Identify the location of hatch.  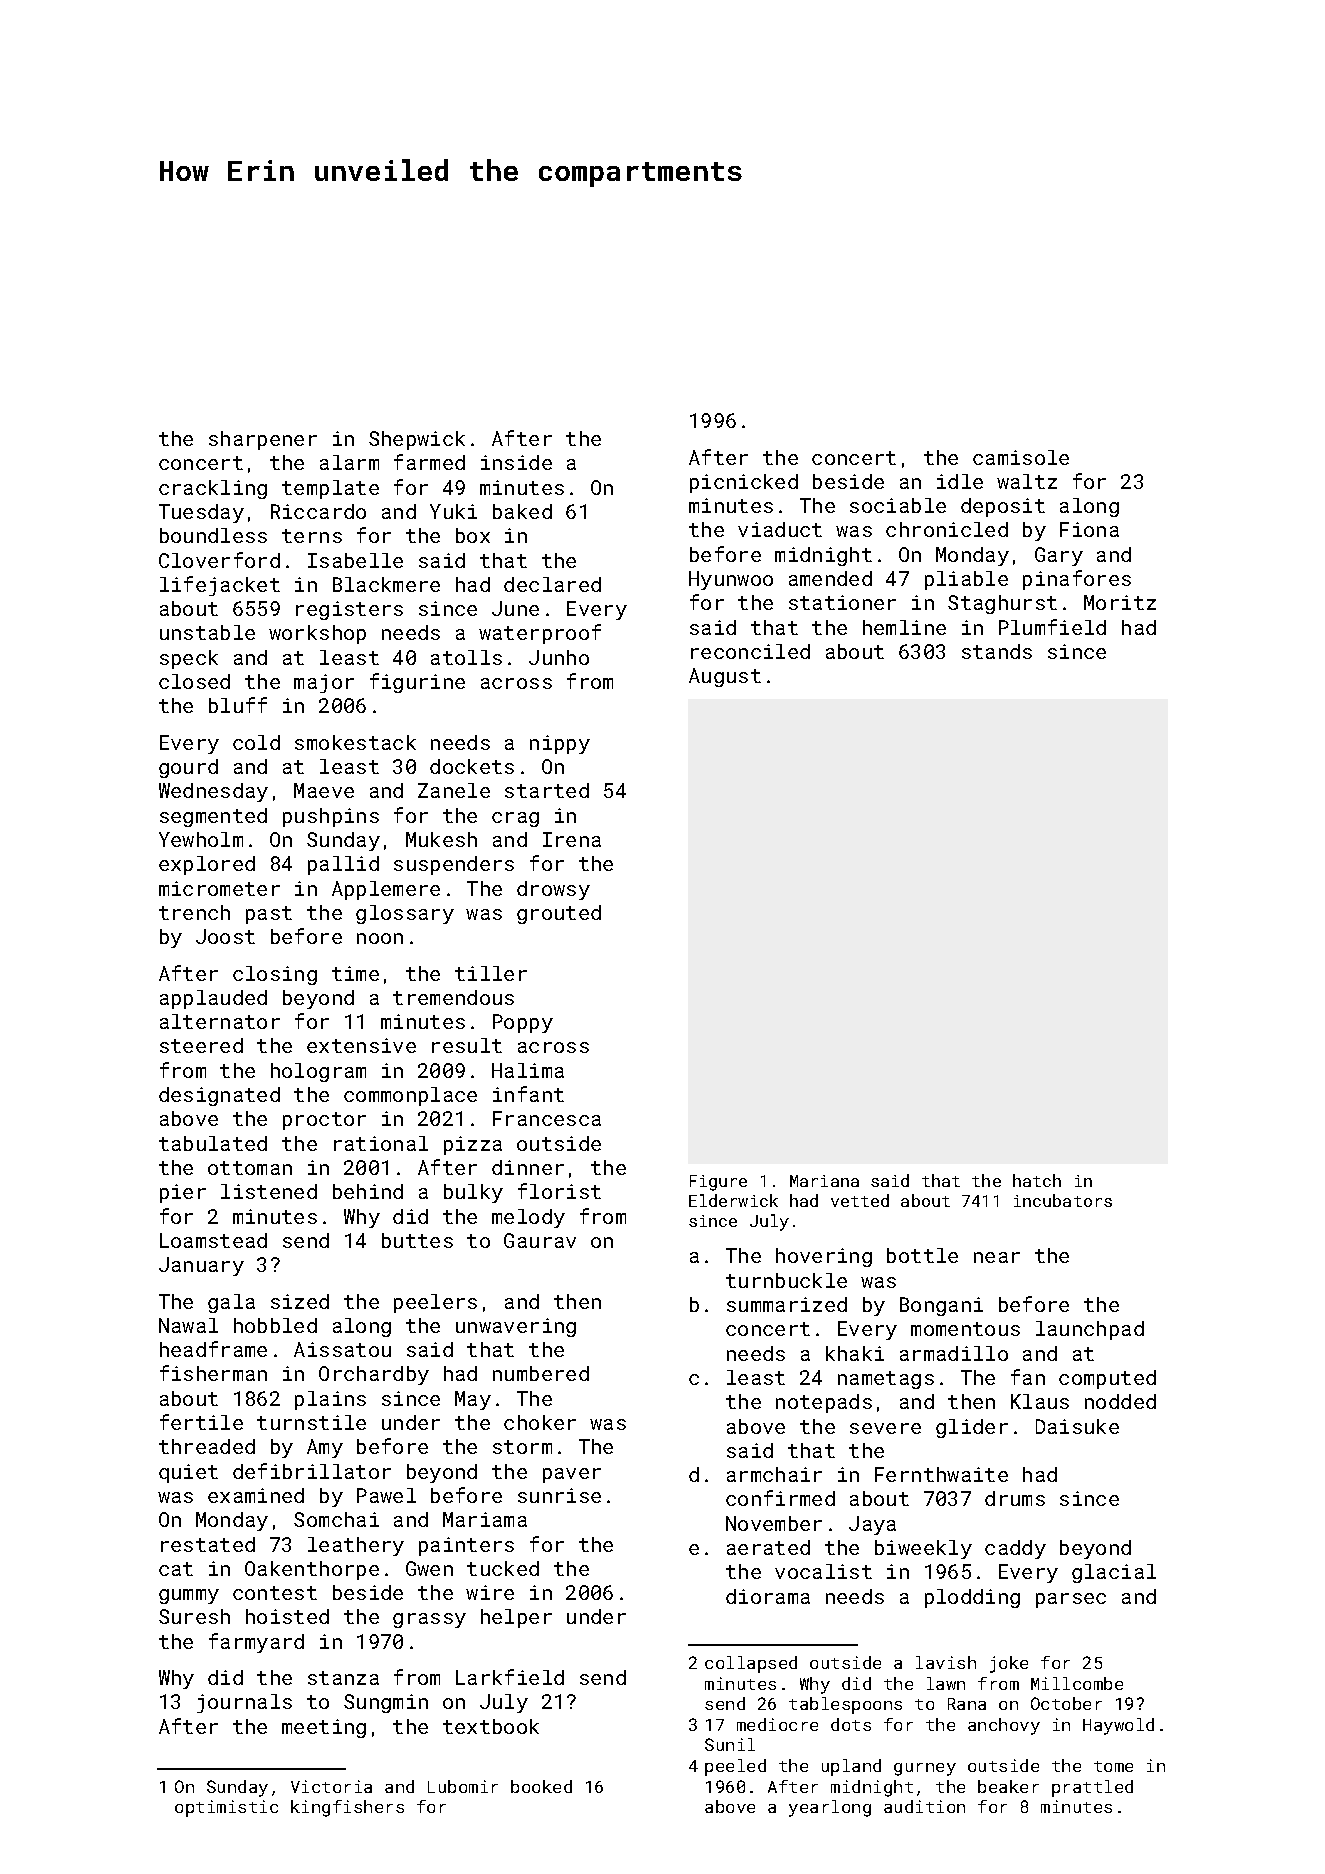
(1037, 1180).
